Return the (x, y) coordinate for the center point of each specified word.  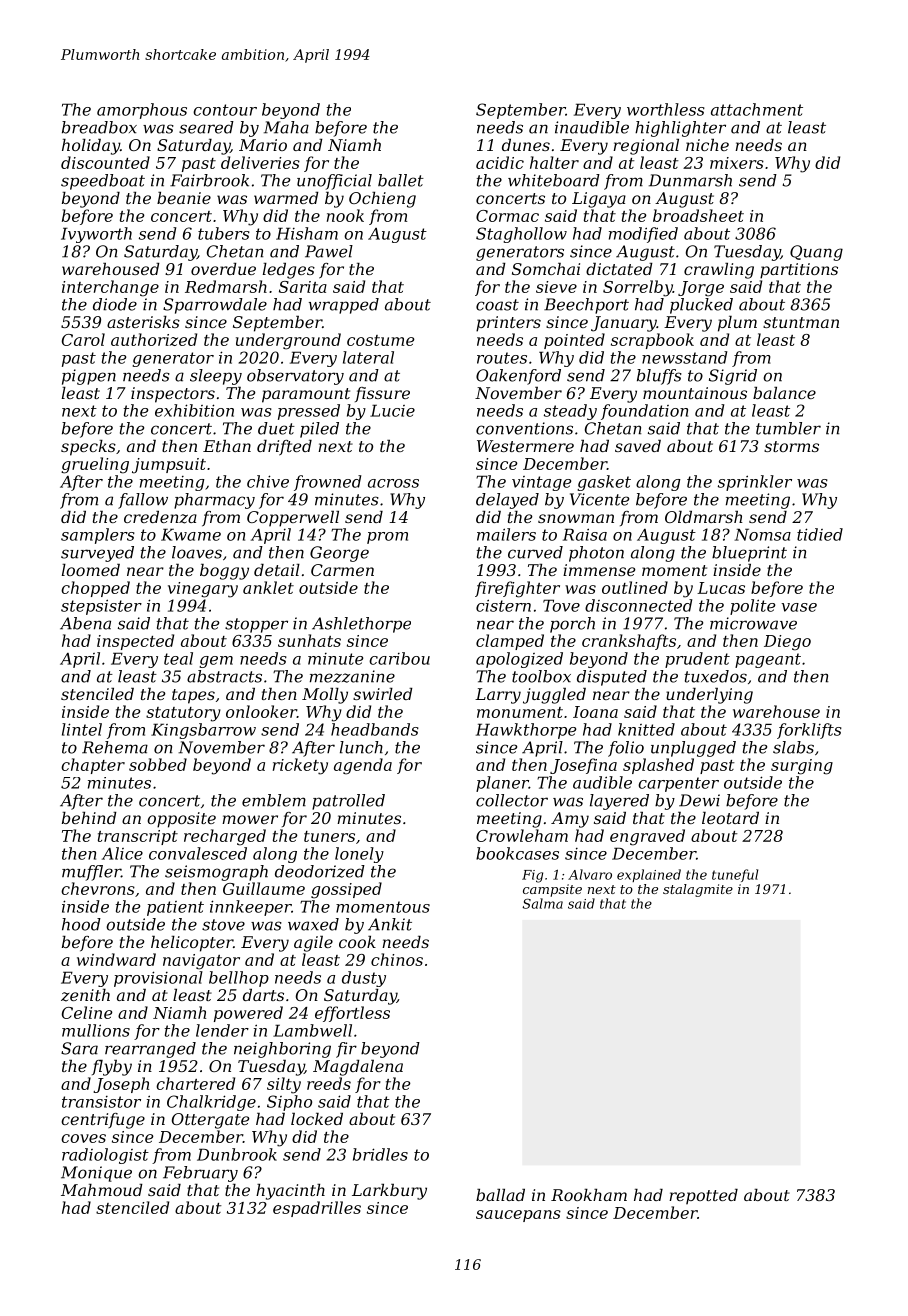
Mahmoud (102, 1190)
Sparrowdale (215, 306)
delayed (507, 501)
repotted (703, 1197)
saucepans (518, 1216)
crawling (719, 271)
